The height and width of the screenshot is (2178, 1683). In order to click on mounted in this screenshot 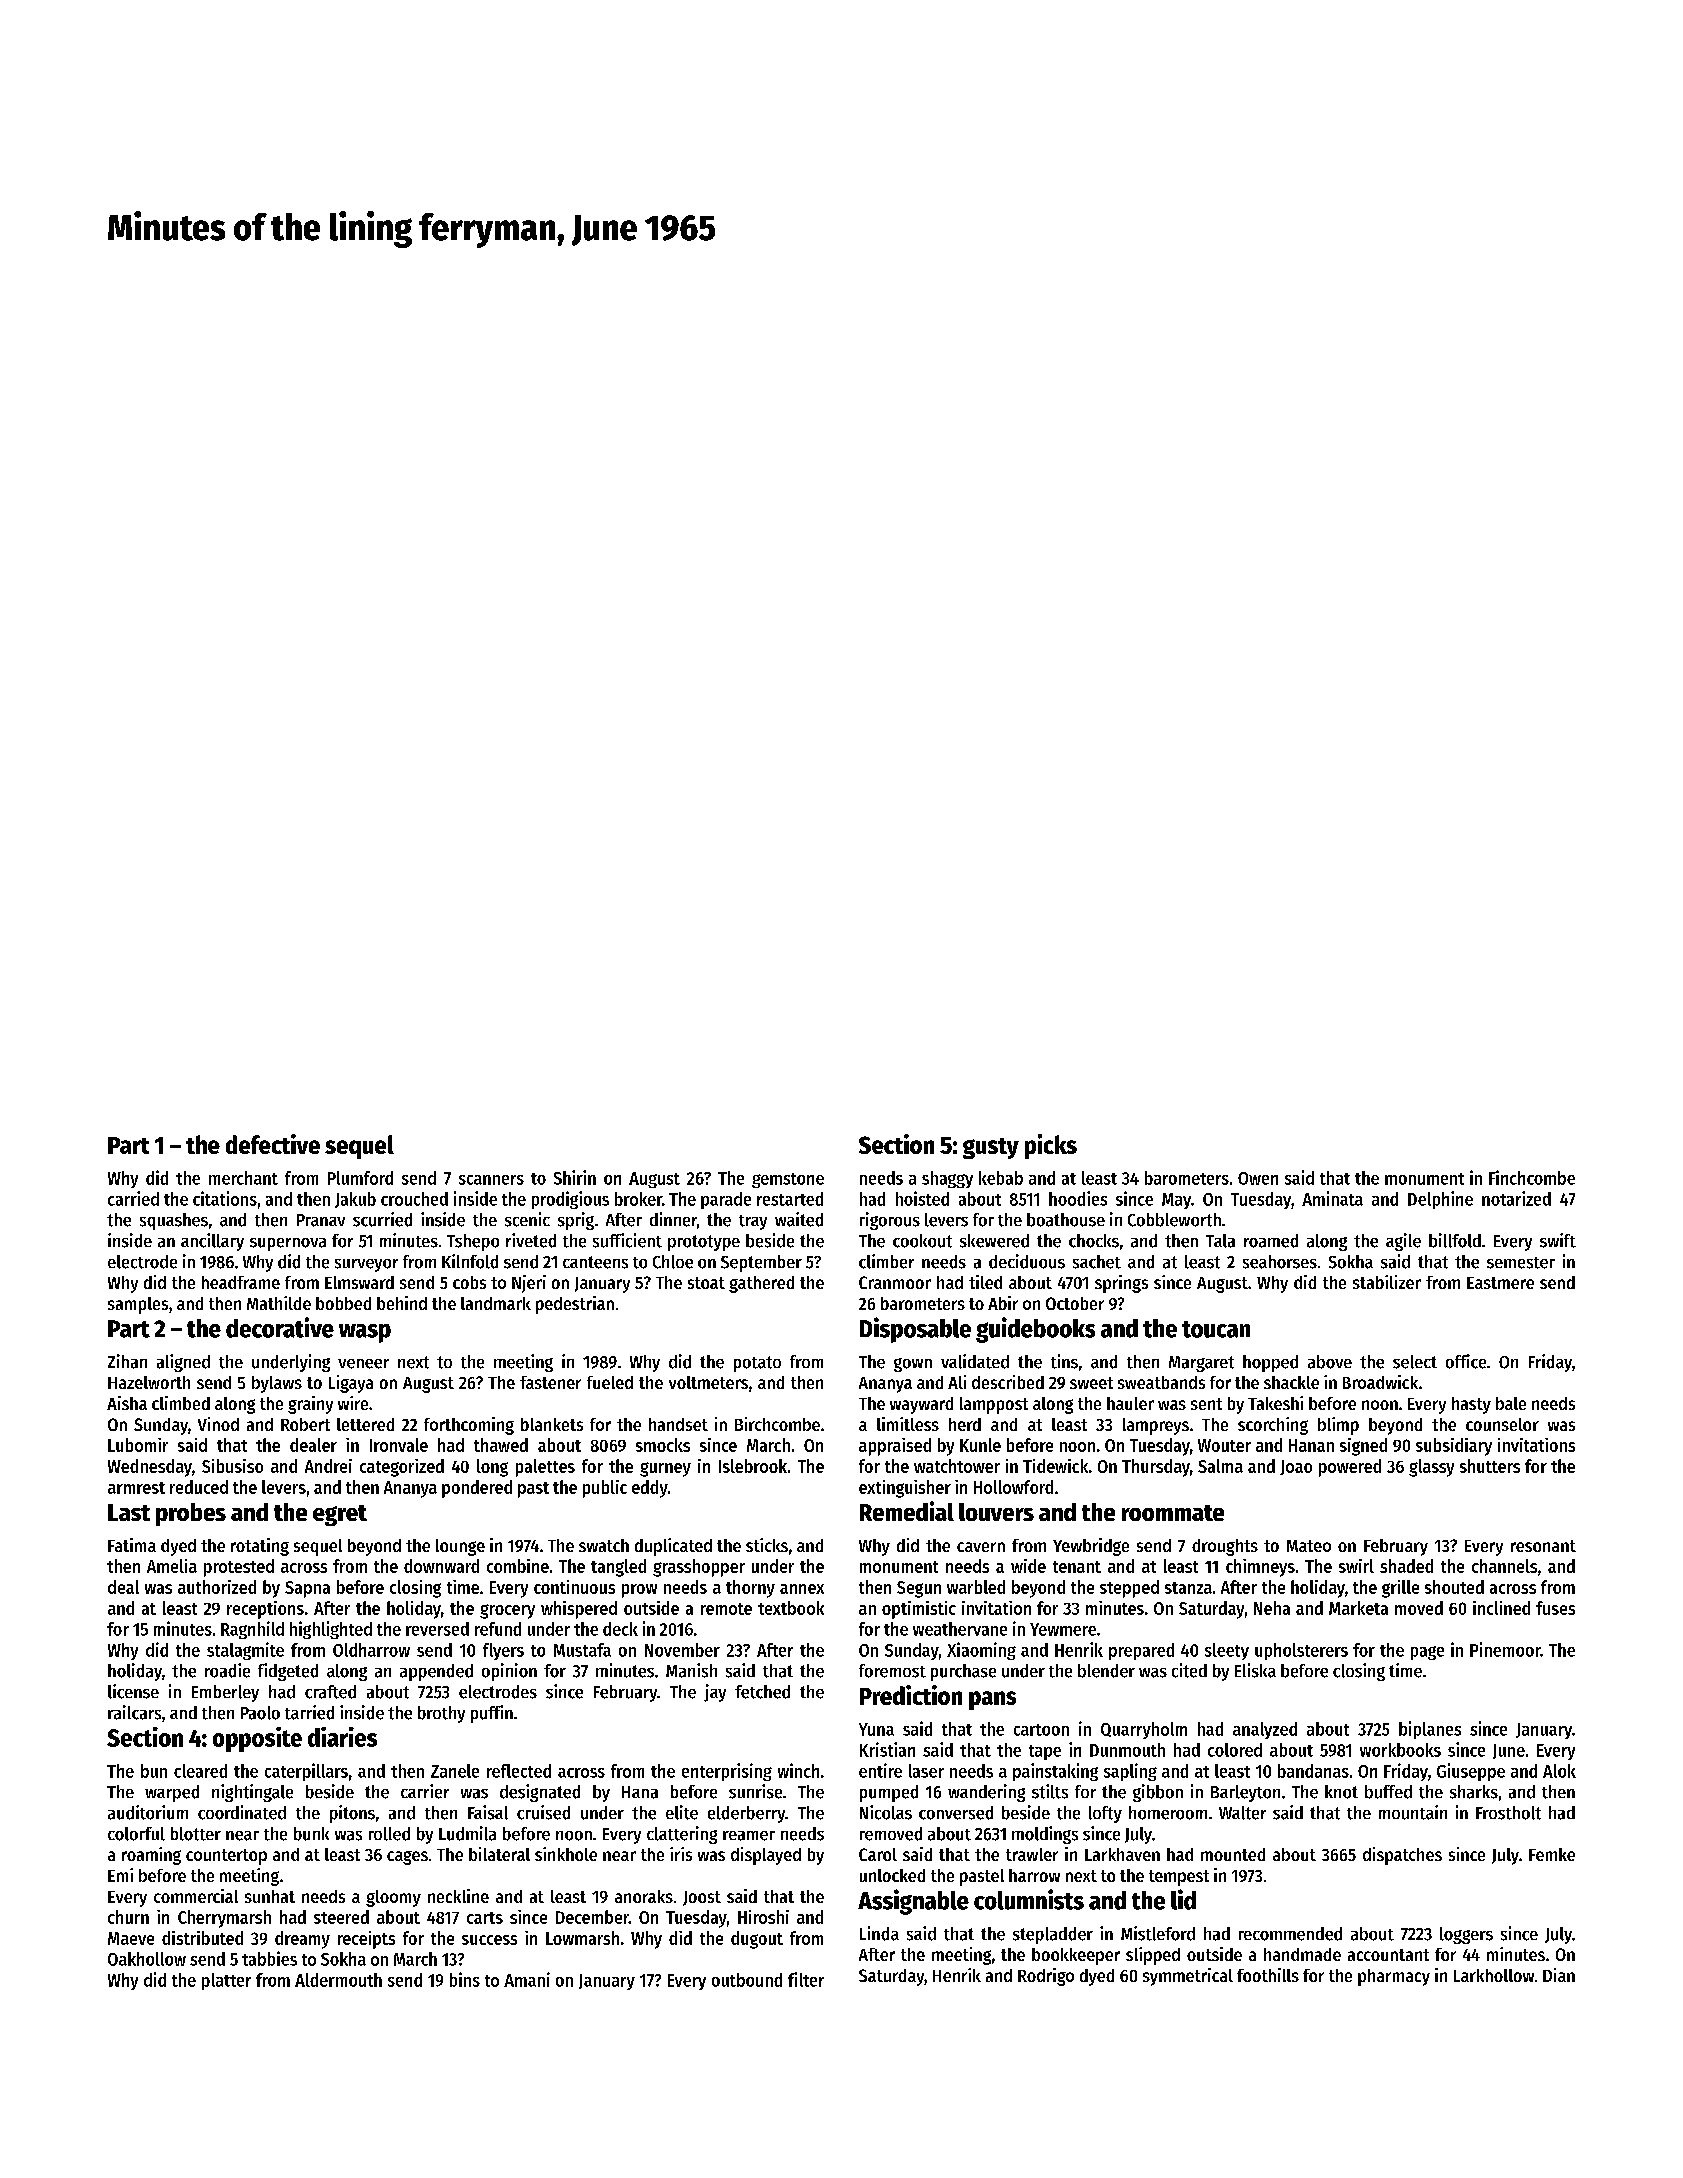, I will do `click(1233, 1854)`.
